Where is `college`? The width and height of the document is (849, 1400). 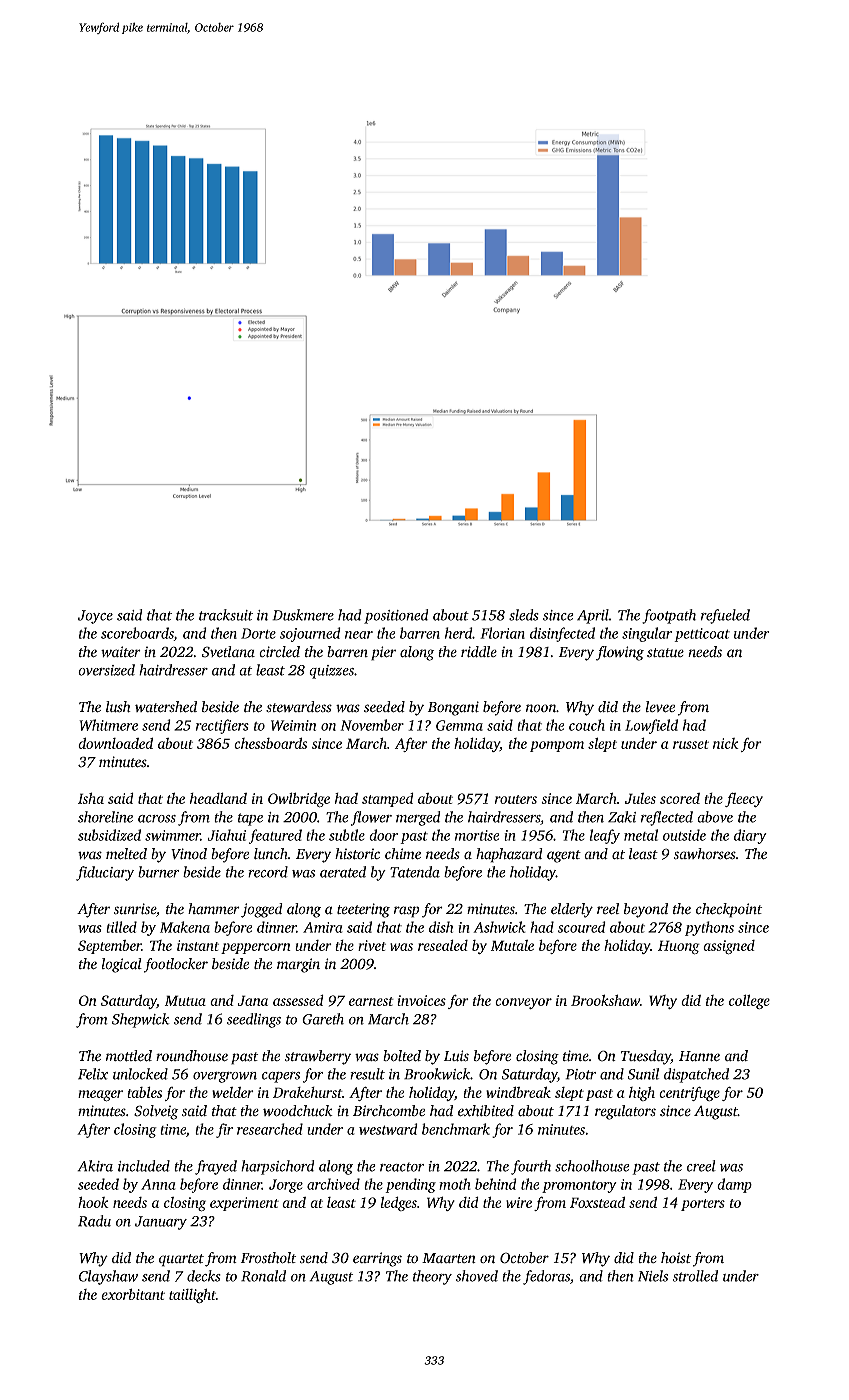
college is located at coordinates (749, 1001).
